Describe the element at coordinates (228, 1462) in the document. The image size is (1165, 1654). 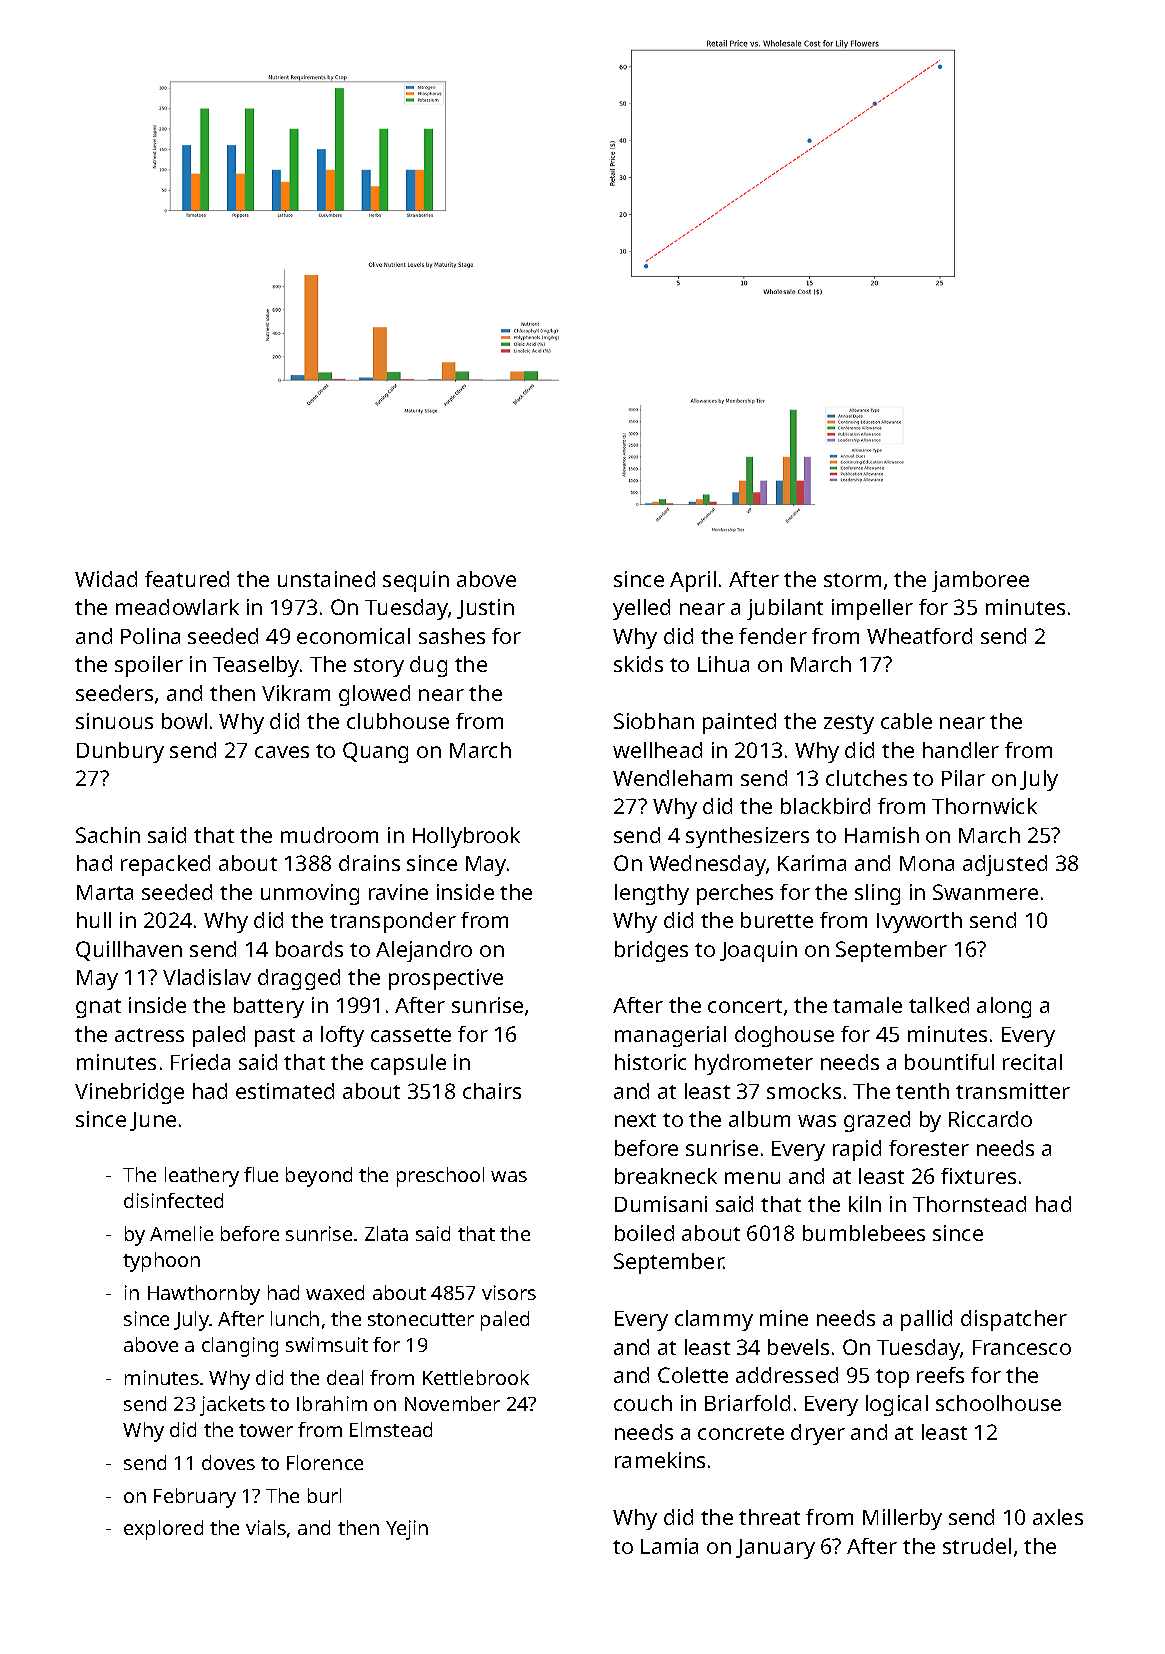
I see `doves` at that location.
